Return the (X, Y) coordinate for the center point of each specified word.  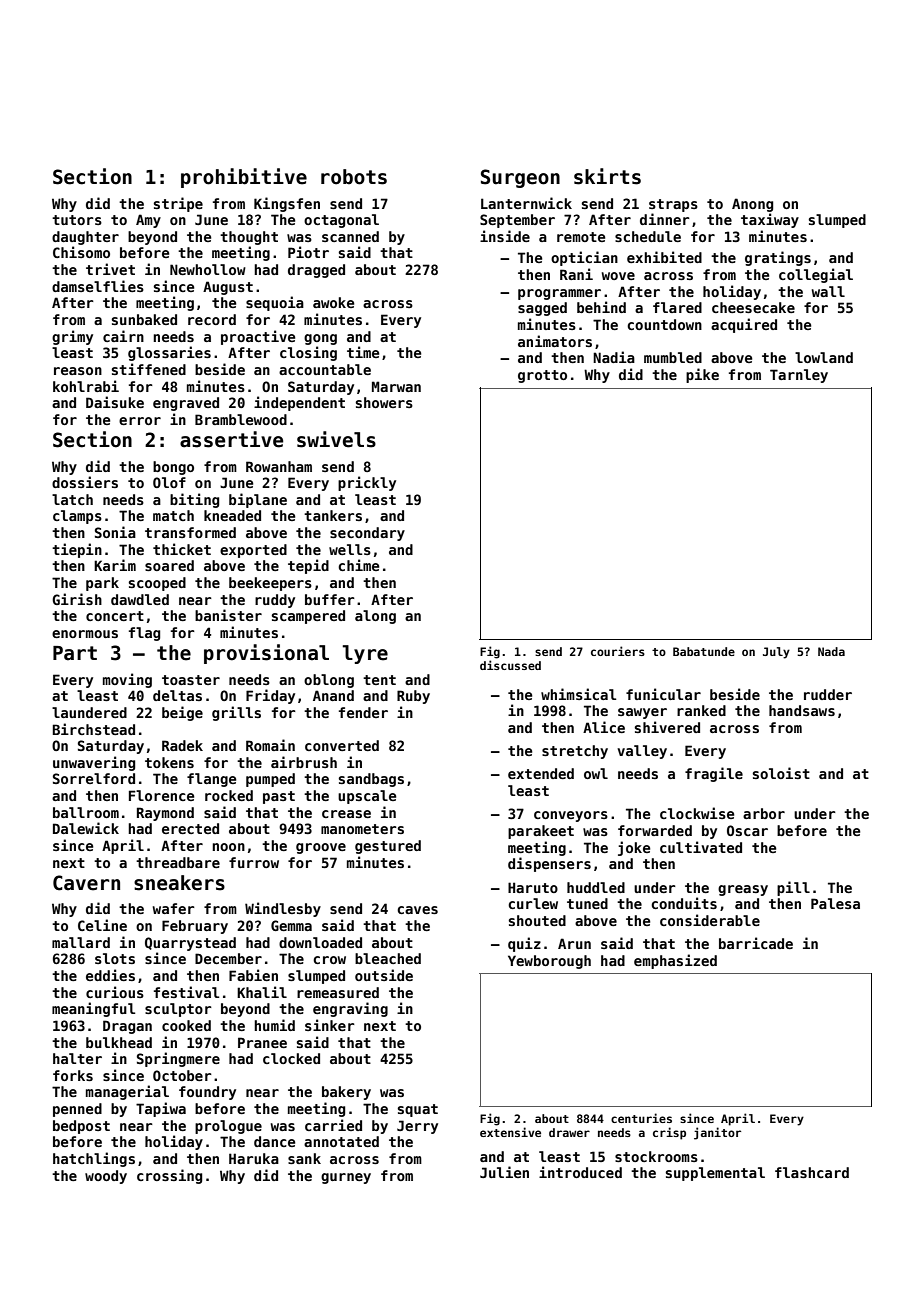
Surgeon (520, 178)
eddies (110, 975)
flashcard (812, 1172)
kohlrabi (86, 386)
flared (677, 307)
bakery (346, 1093)
